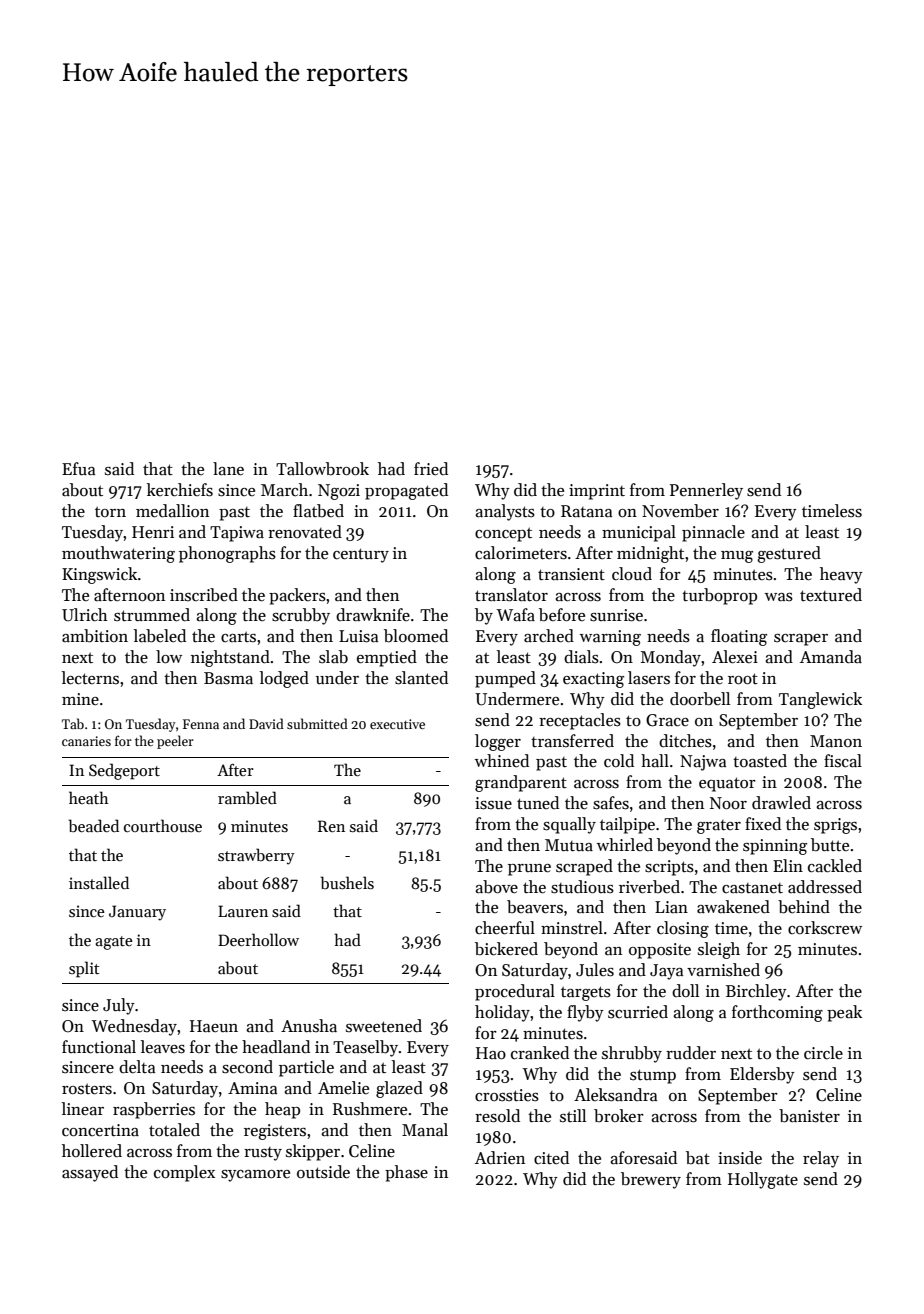  I want to click on translator, so click(511, 595).
